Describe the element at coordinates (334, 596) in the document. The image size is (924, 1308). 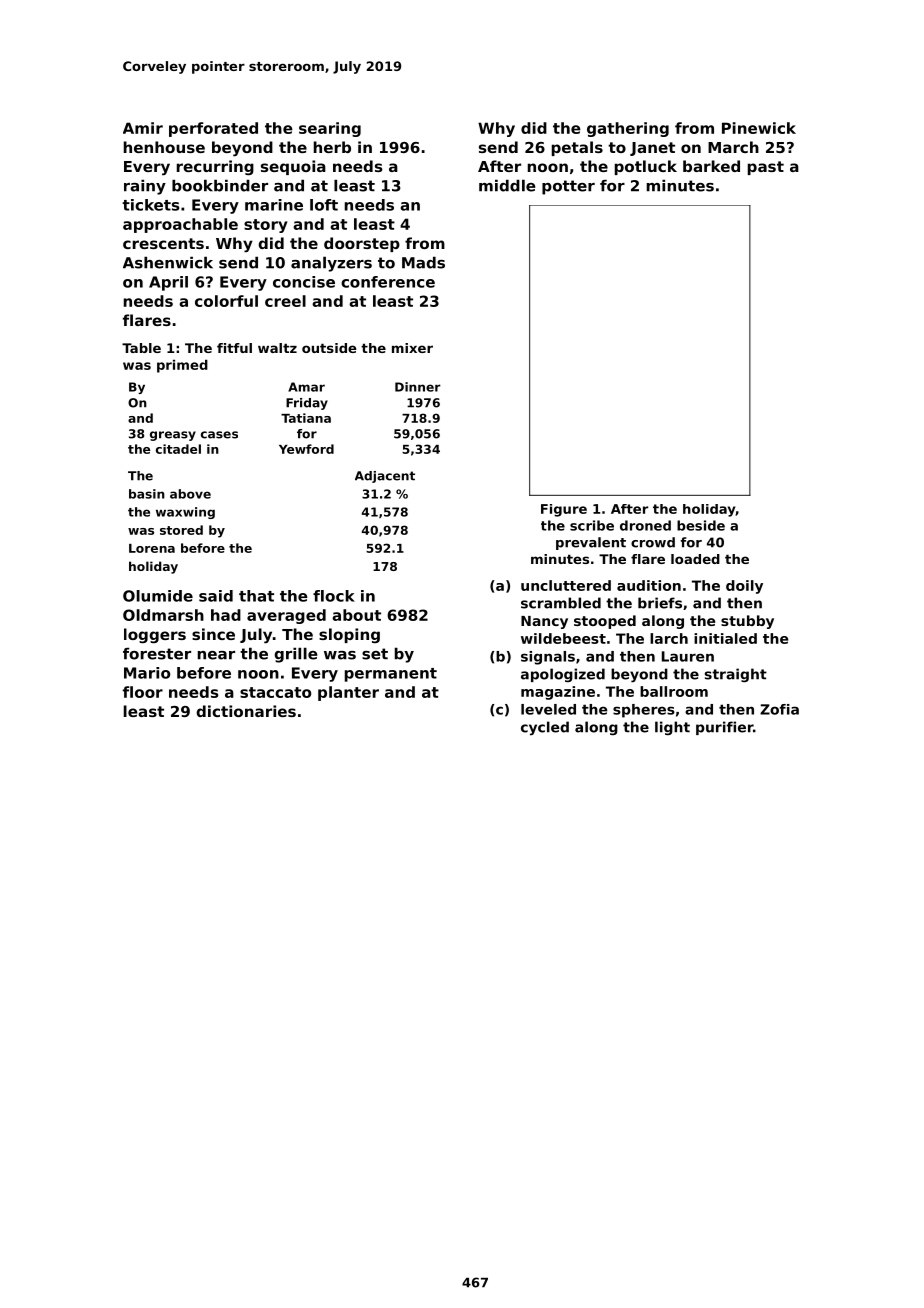
I see `flock` at that location.
